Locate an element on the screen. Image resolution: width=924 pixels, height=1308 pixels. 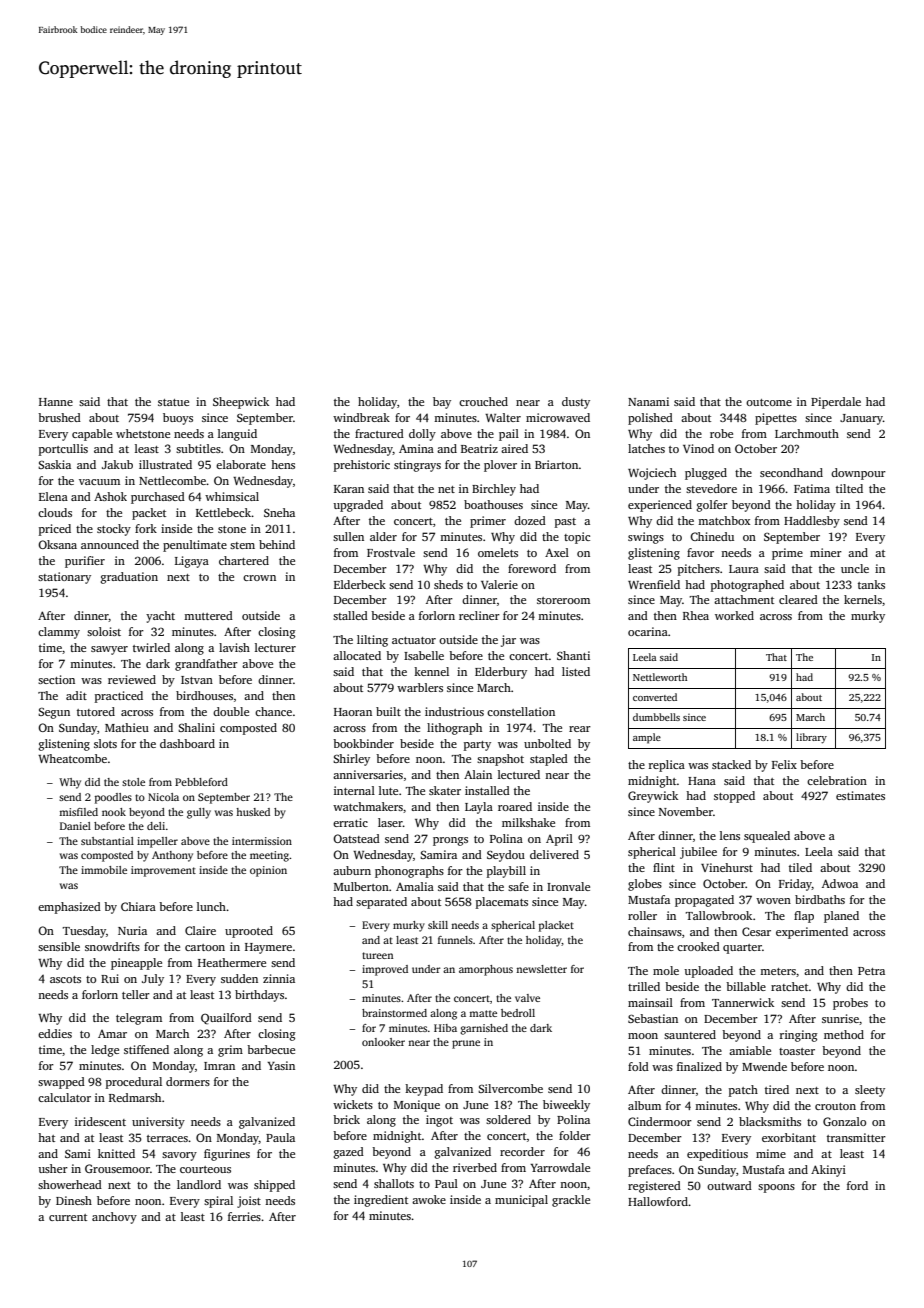
dashboard is located at coordinates (187, 743).
